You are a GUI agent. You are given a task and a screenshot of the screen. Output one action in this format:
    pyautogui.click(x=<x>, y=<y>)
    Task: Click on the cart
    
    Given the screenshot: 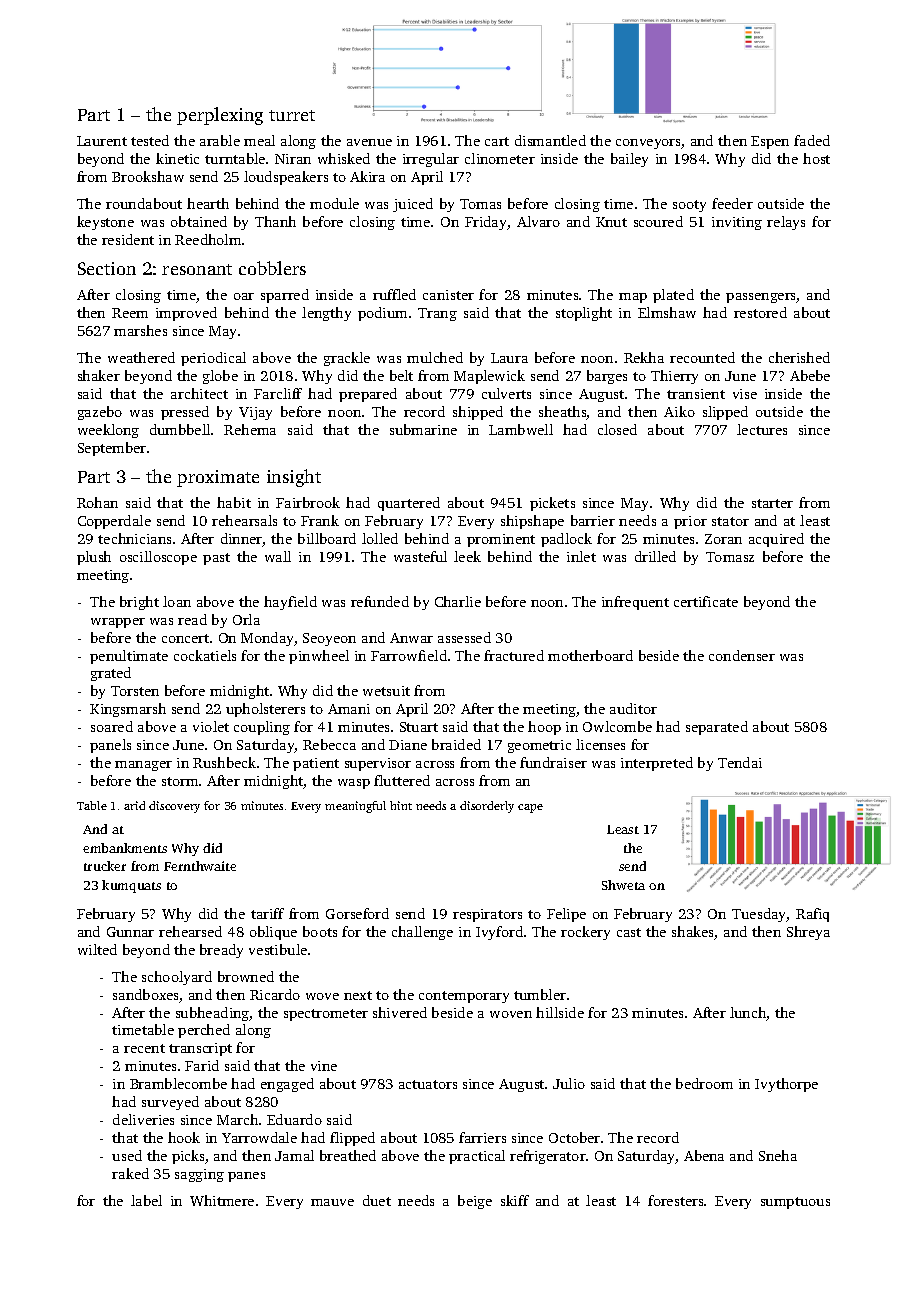 What is the action you would take?
    pyautogui.click(x=497, y=141)
